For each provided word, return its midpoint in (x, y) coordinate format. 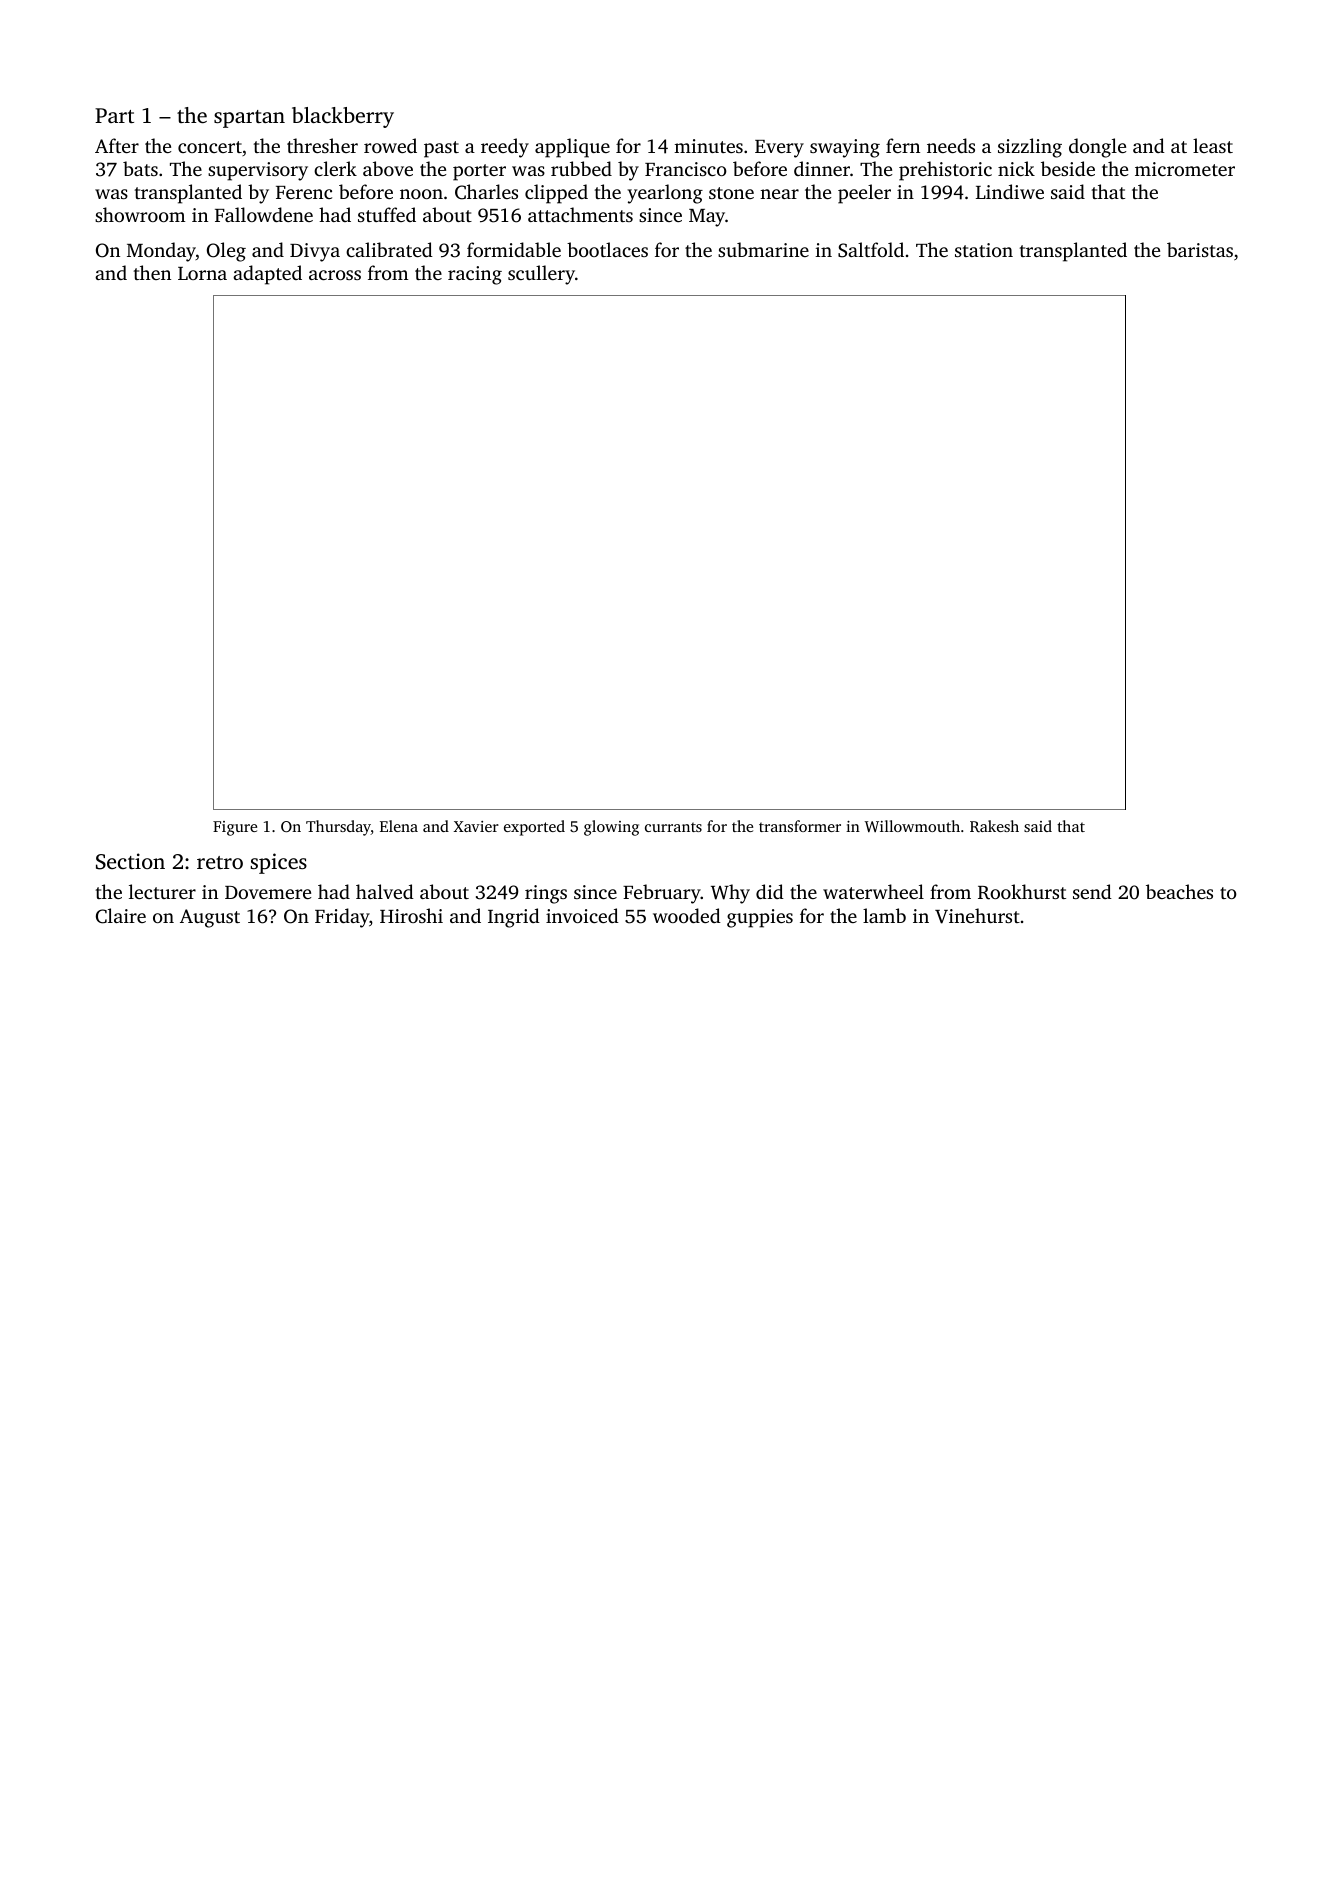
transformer (800, 826)
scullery (541, 275)
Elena (399, 826)
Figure (235, 828)
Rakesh (994, 826)
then (152, 272)
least (1213, 145)
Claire (121, 916)
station (984, 250)
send (1092, 891)
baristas (1200, 249)
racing (475, 275)
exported (534, 828)
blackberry (343, 117)
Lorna (202, 273)
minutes (708, 146)
